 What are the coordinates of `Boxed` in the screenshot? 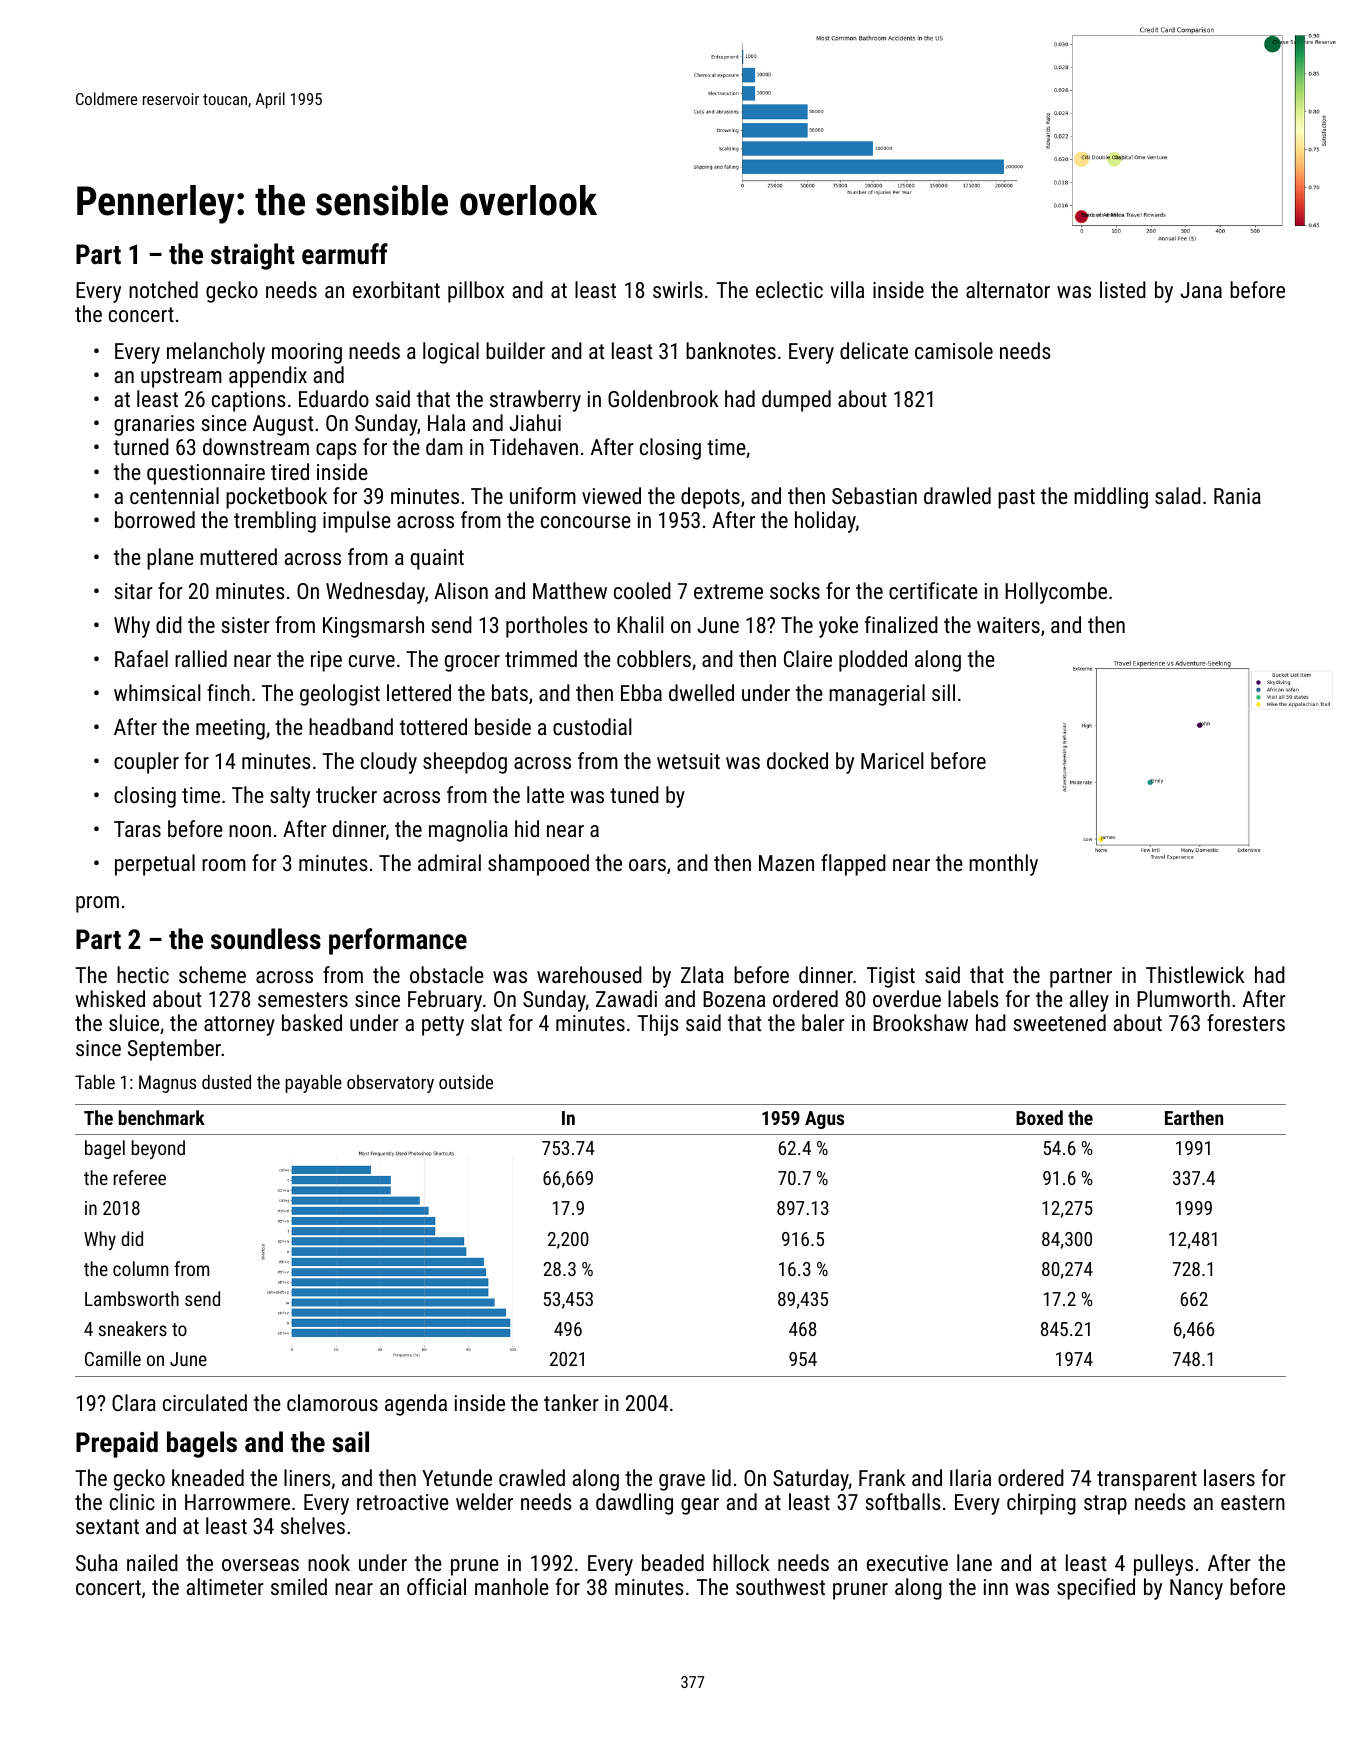 It's located at (1039, 1117).
